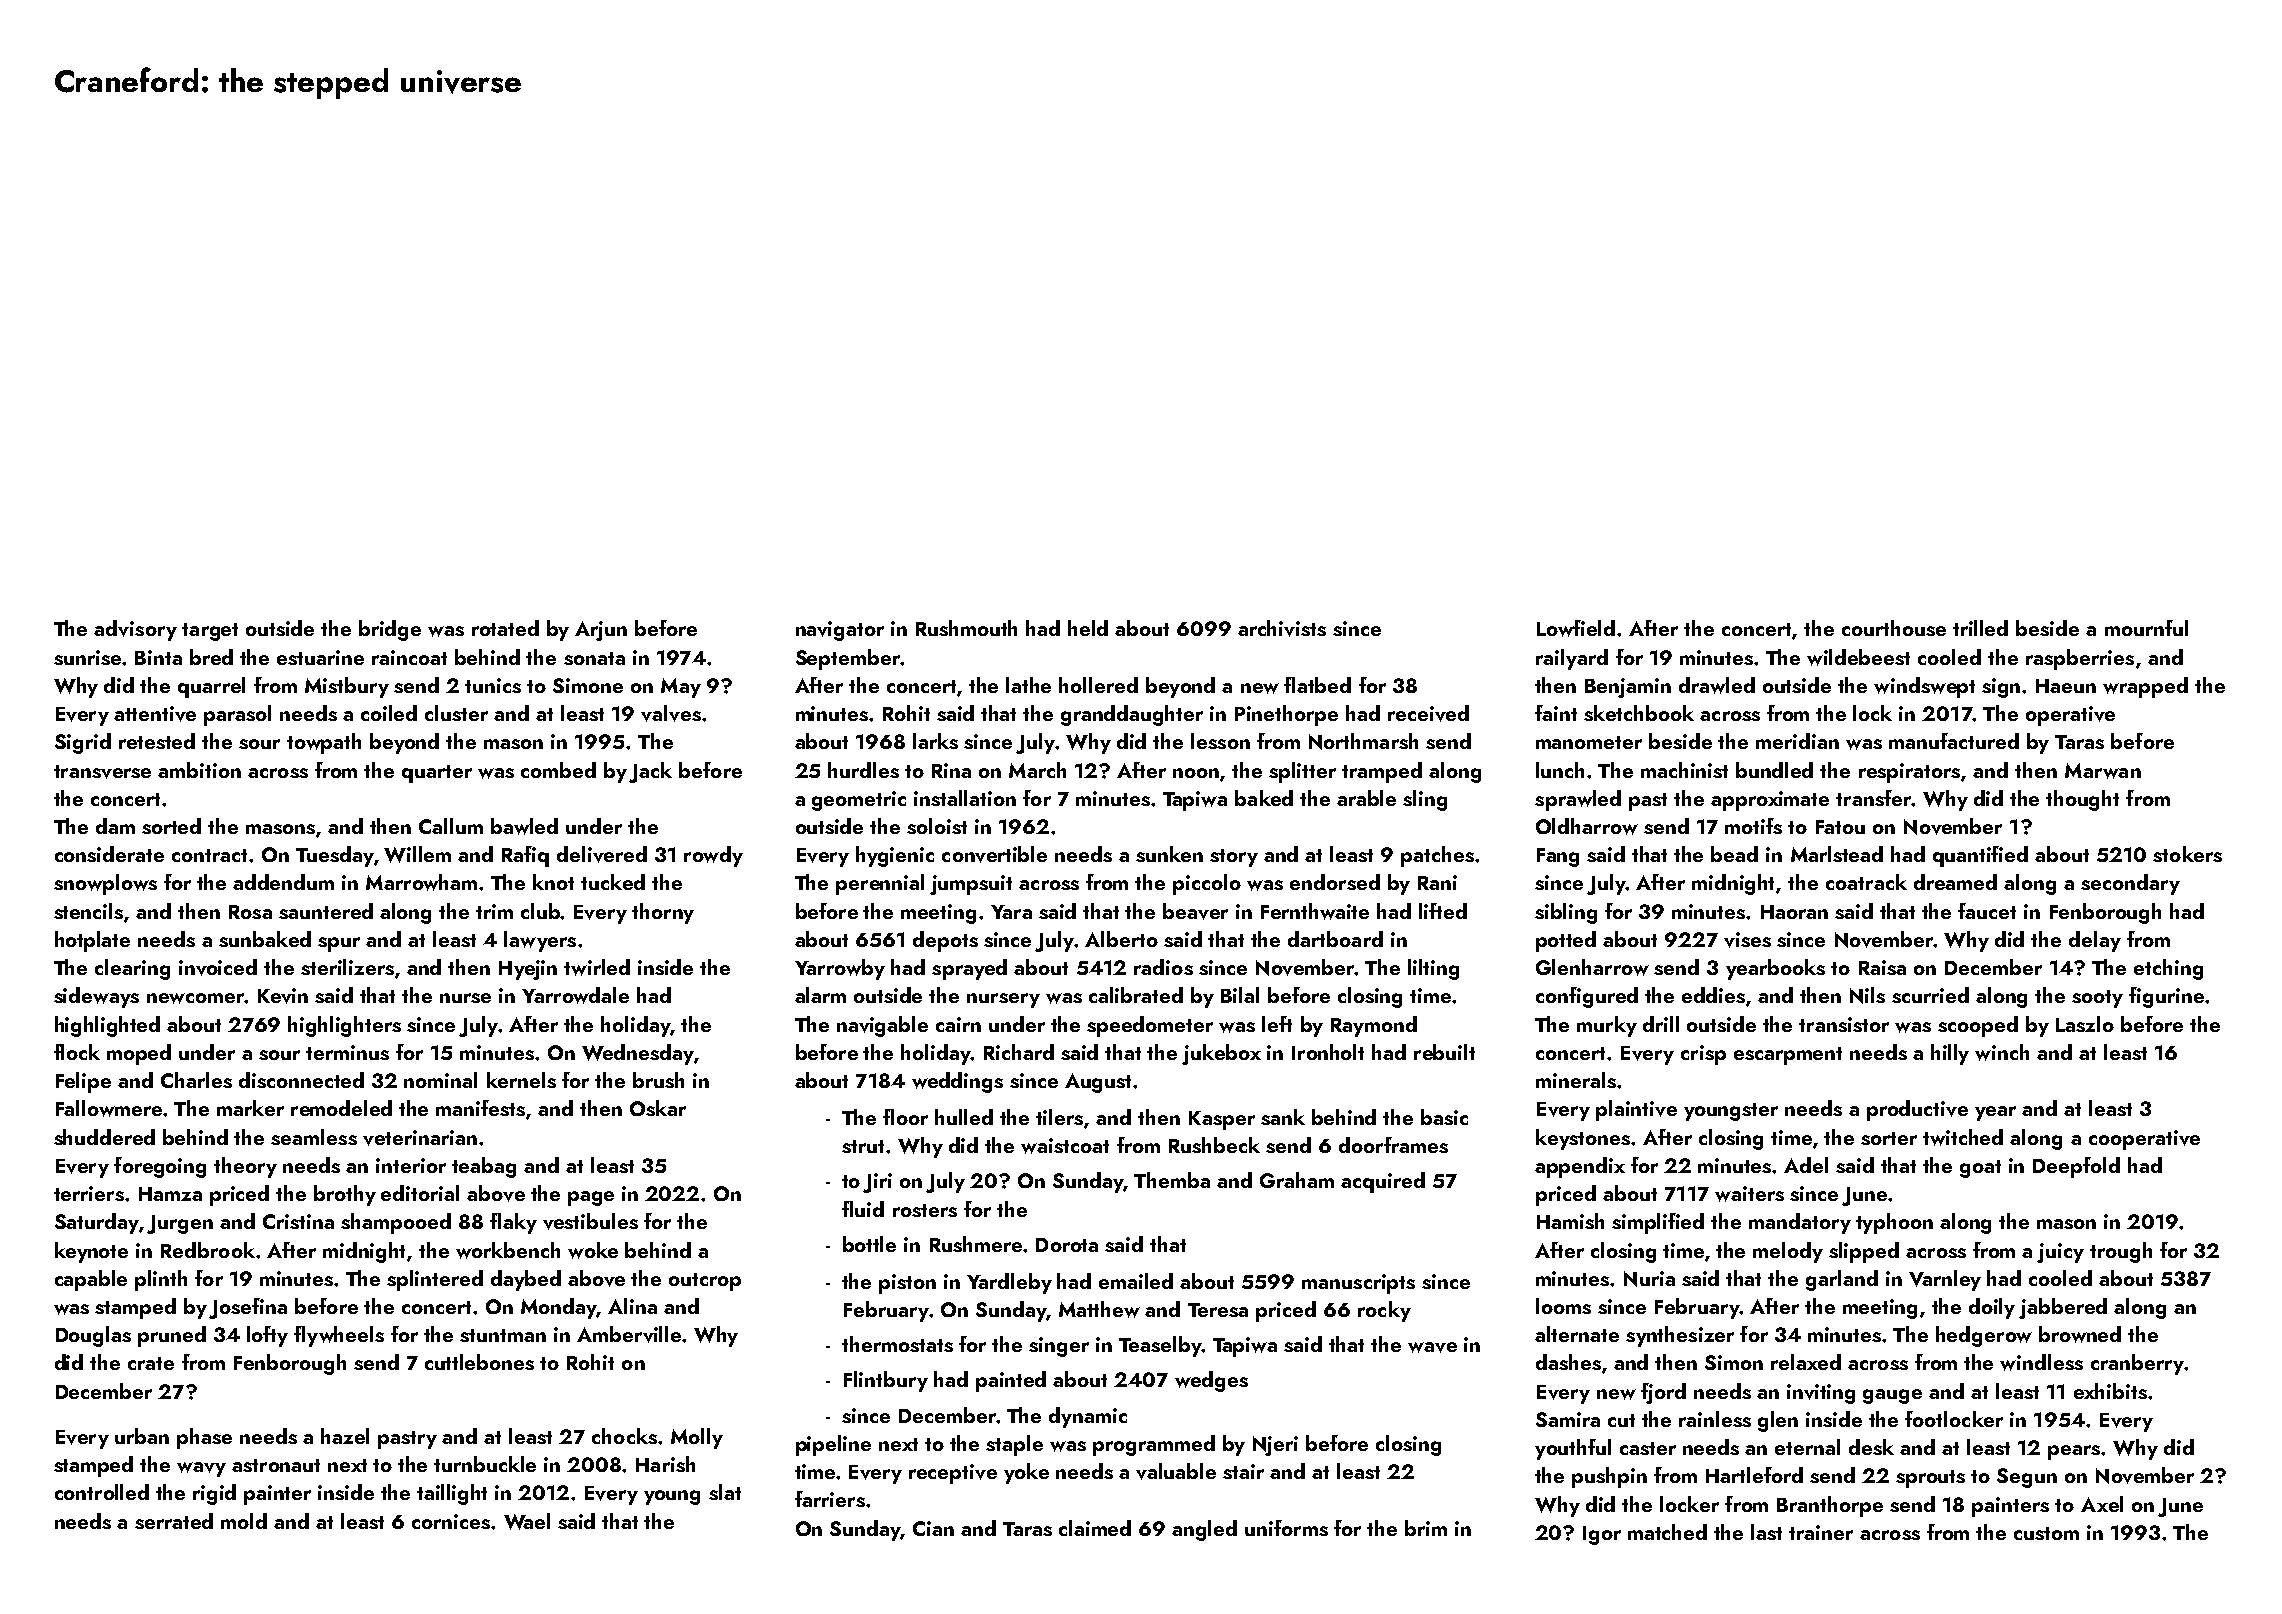 Image resolution: width=2282 pixels, height=1614 pixels. I want to click on Bilal, so click(1240, 995).
